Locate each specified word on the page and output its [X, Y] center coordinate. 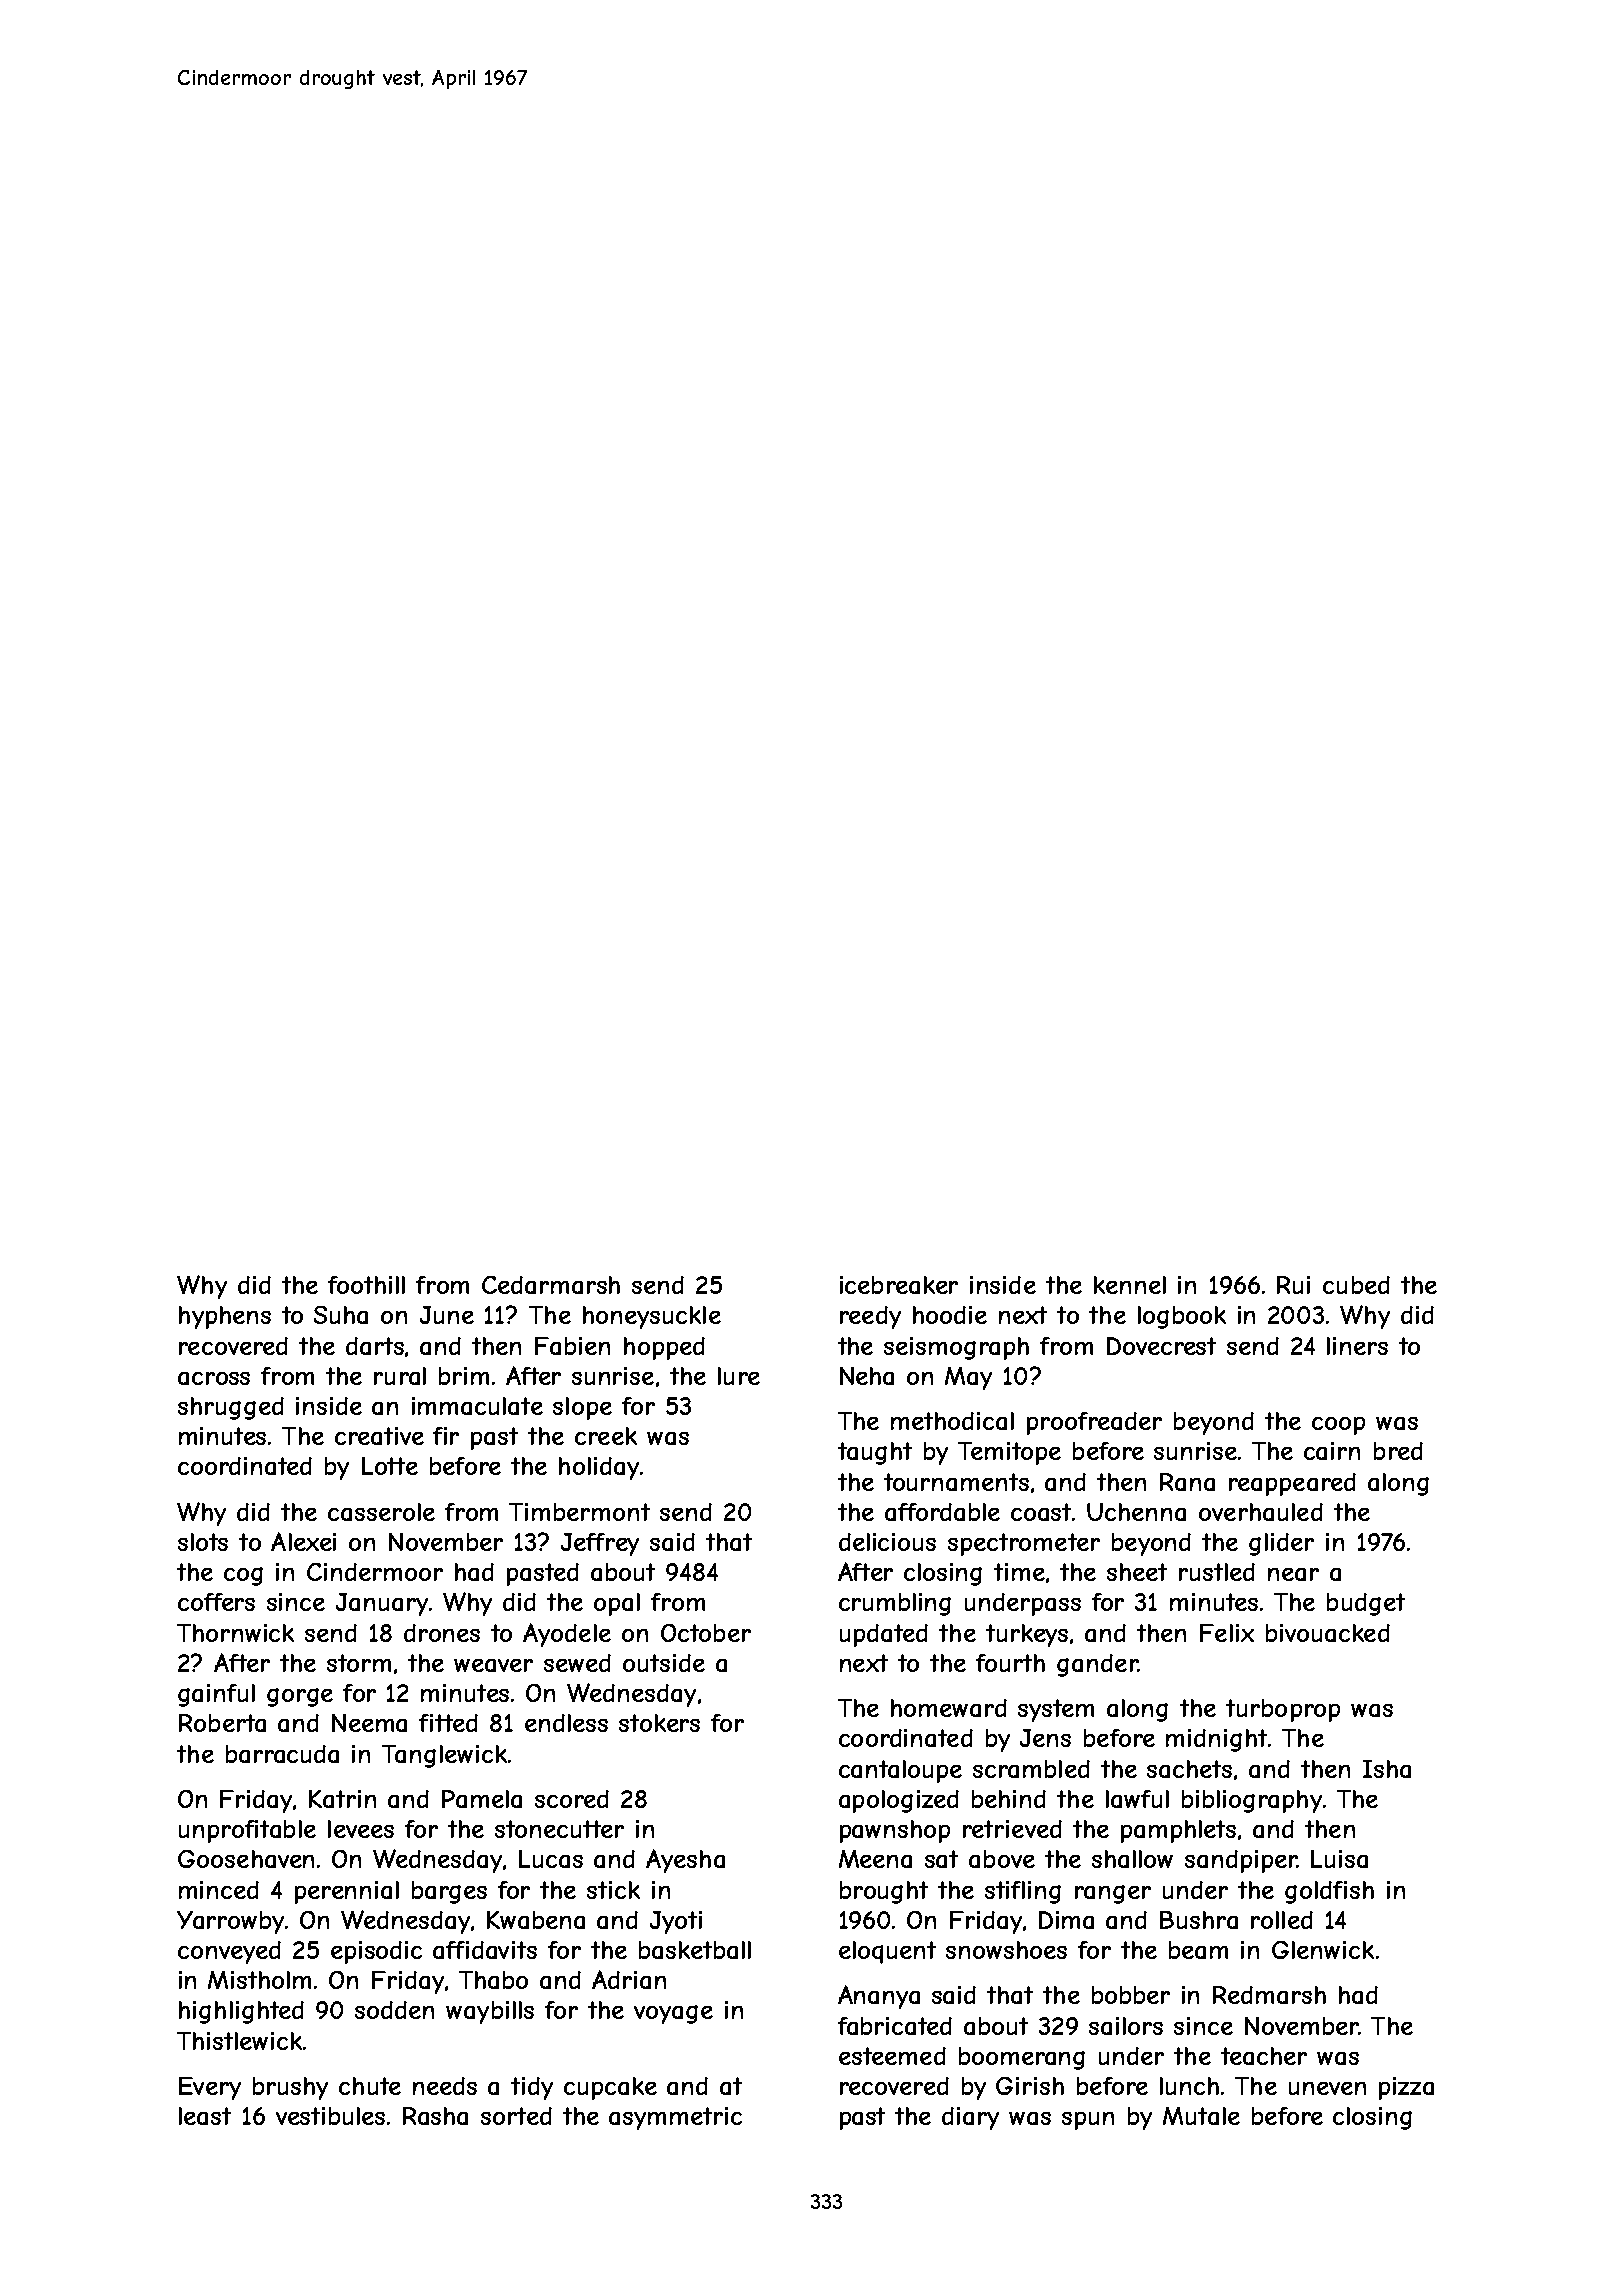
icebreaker [899, 1285]
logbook [1182, 1317]
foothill [366, 1285]
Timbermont [579, 1512]
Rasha [435, 2116]
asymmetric [675, 2118]
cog [243, 1576]
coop [1338, 1426]
